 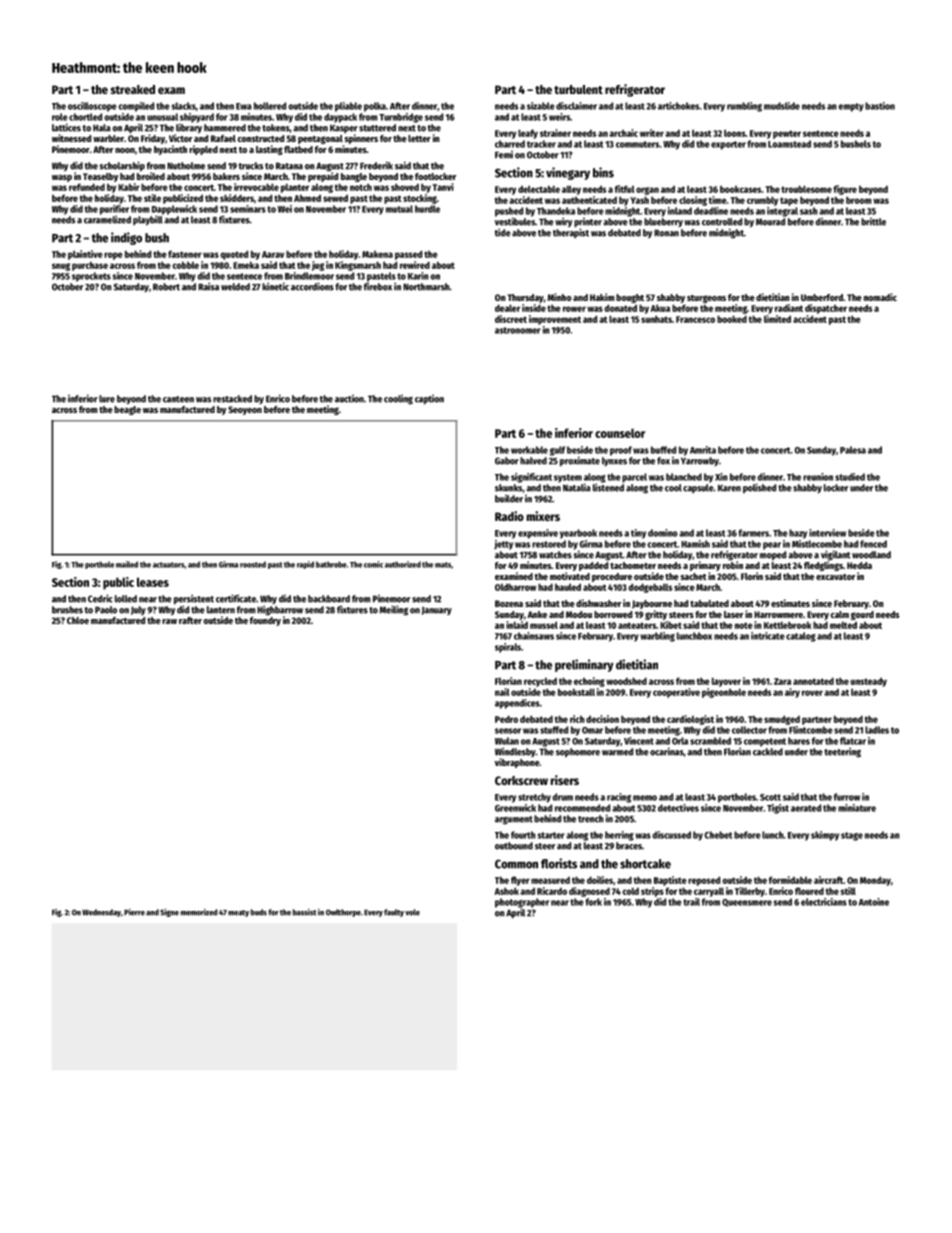 I want to click on woodland, so click(x=871, y=555).
